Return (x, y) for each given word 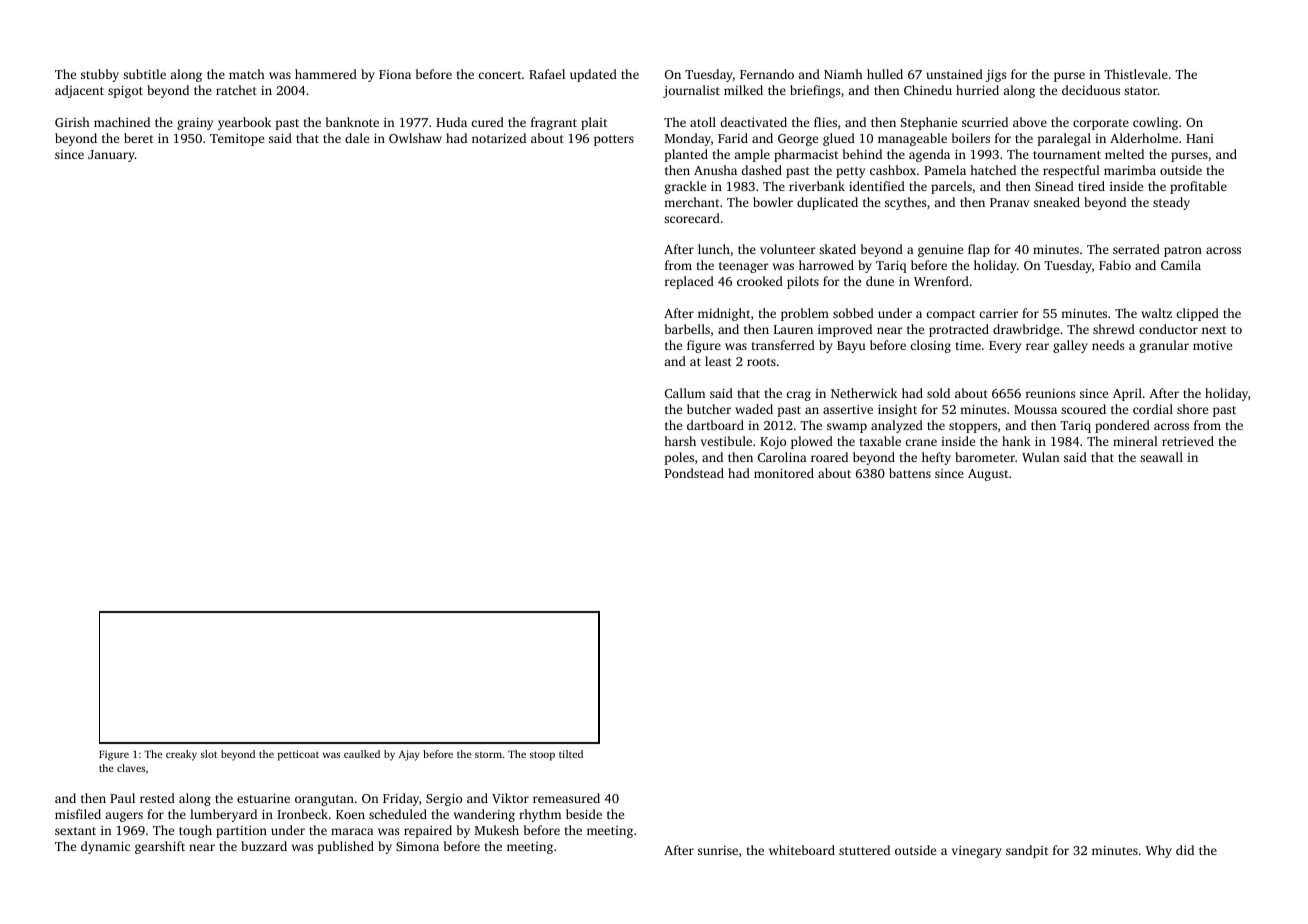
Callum (685, 393)
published (345, 847)
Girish (72, 122)
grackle (685, 187)
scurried (985, 122)
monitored (784, 473)
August (988, 475)
